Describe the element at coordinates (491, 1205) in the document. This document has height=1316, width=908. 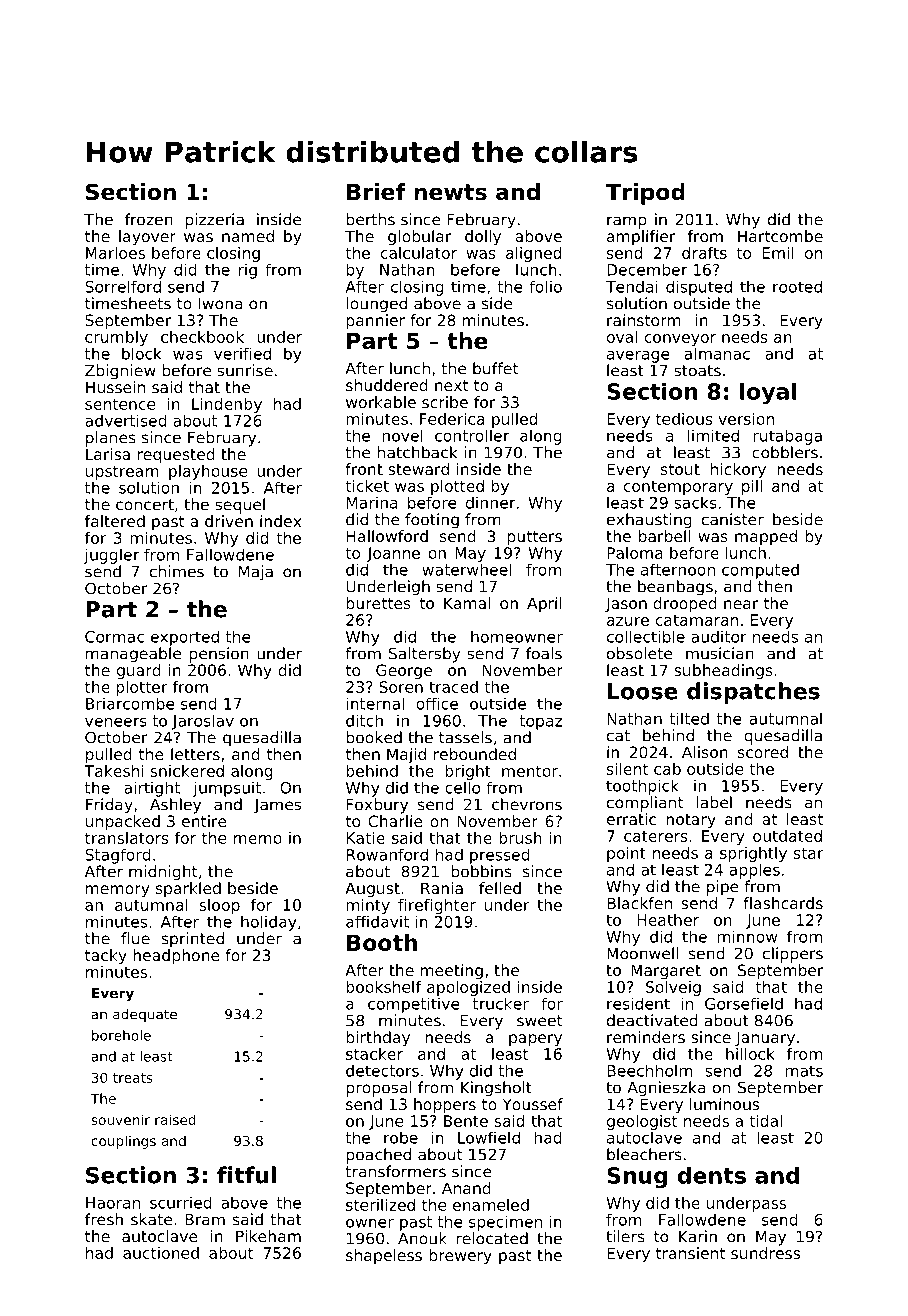
I see `enameled` at that location.
